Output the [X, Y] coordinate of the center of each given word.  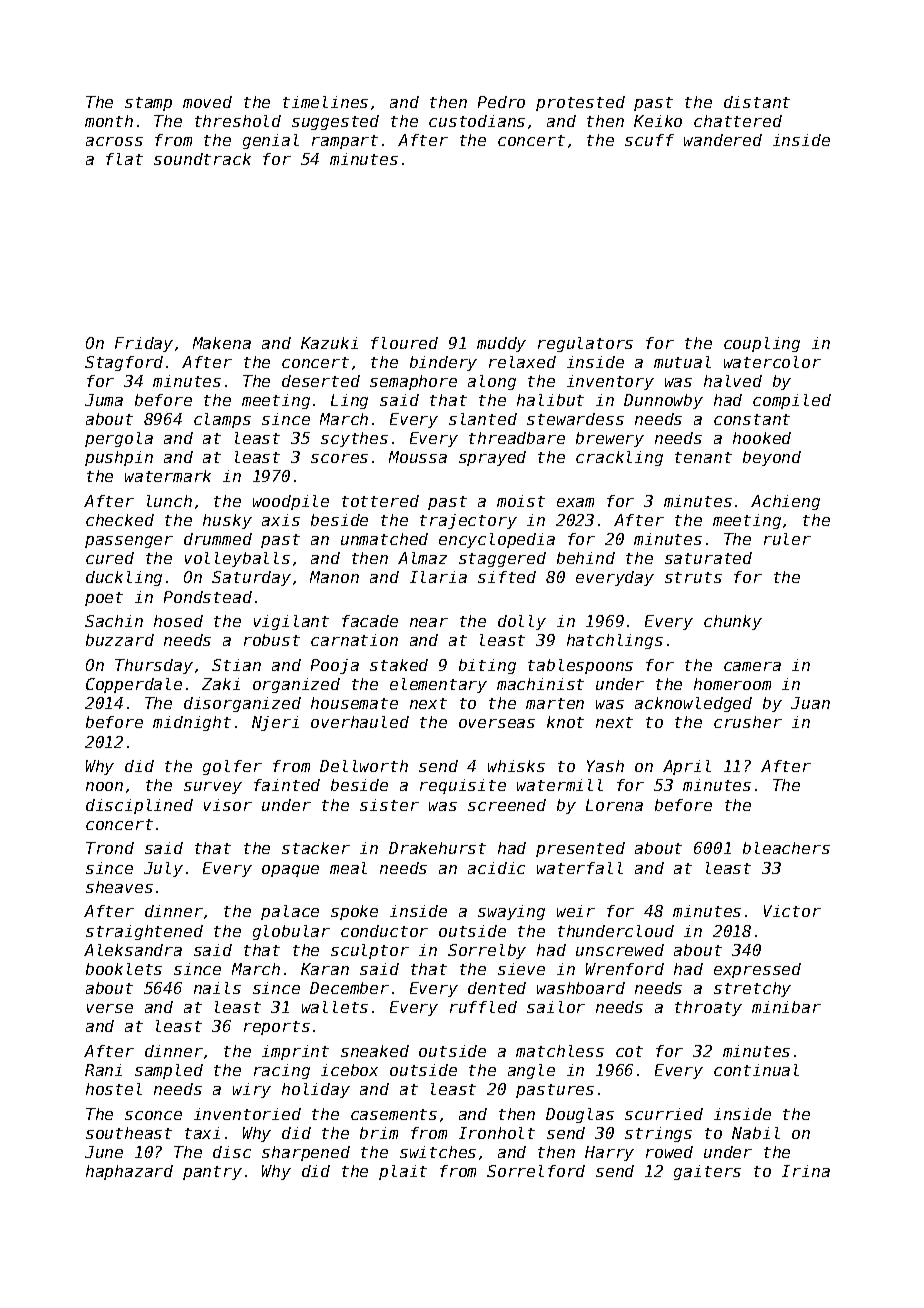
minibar [786, 1007]
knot [565, 722]
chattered [738, 121]
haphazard [129, 1172]
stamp [148, 104]
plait [403, 1172]
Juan [810, 703]
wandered [723, 140]
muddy [501, 344]
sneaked [375, 1051]
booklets [124, 969]
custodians [477, 121]
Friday [144, 344]
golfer [232, 767]
